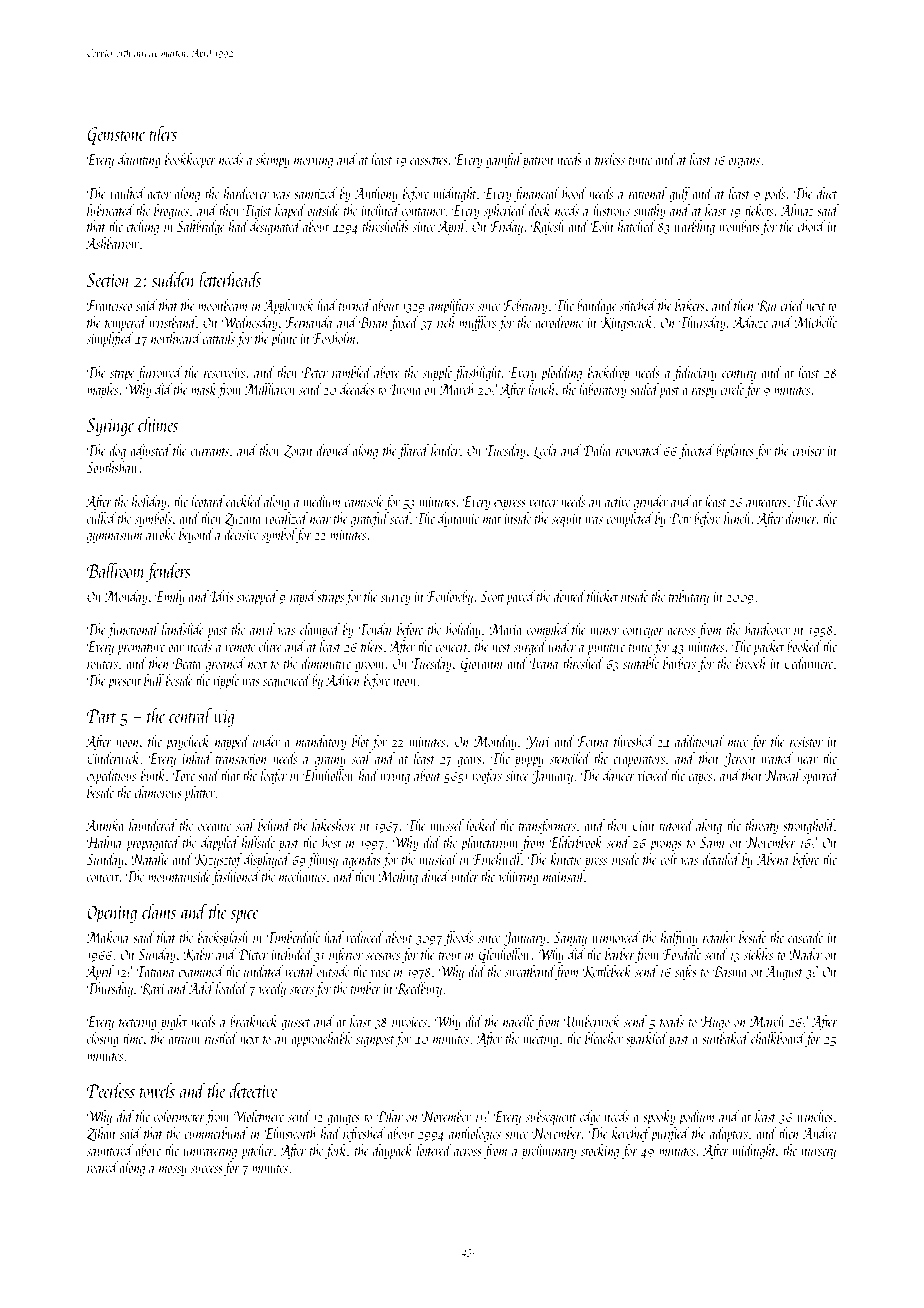 This screenshot has width=924, height=1308. Describe the element at coordinates (638, 305) in the screenshot. I see `stitched` at that location.
